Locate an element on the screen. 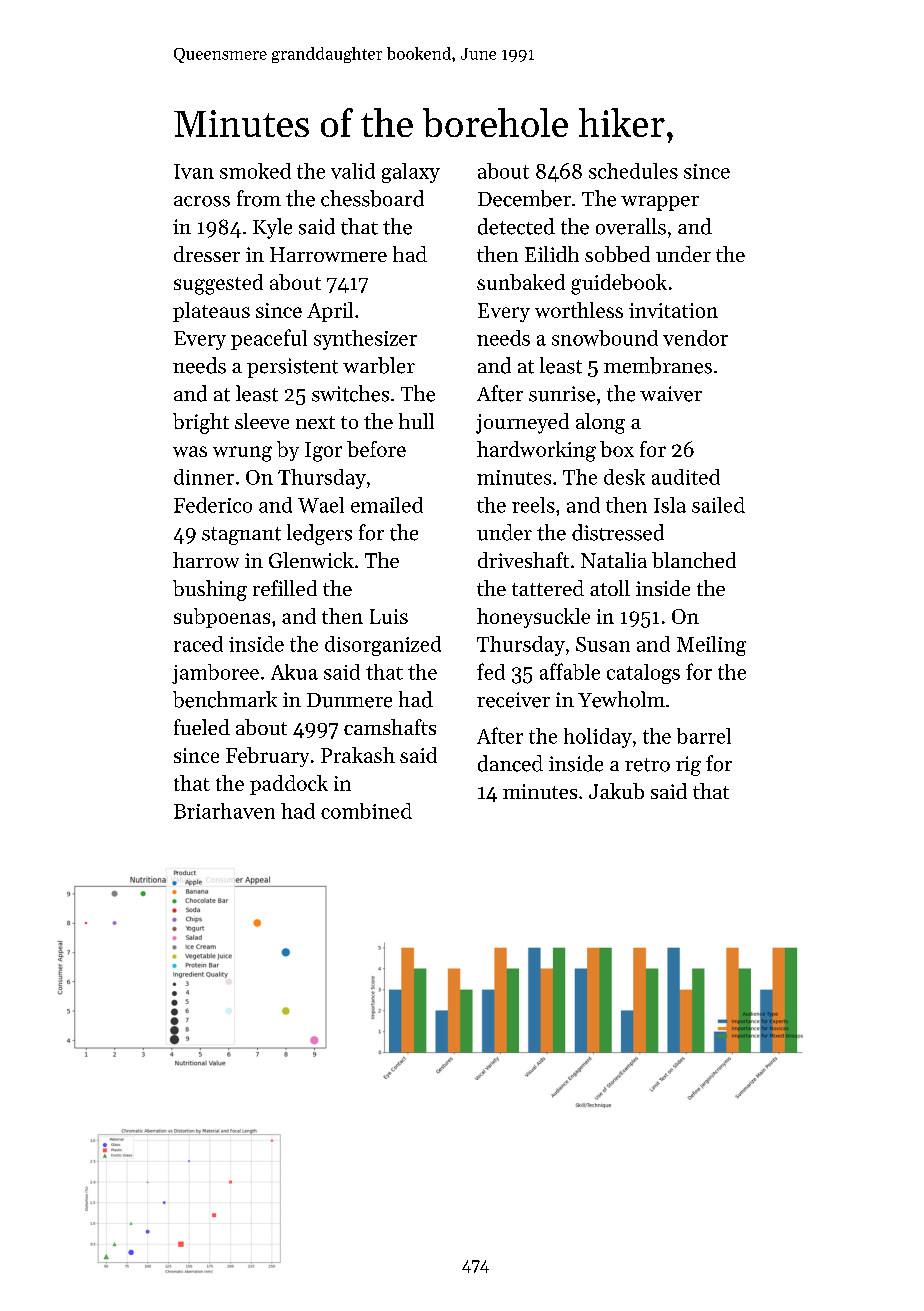  Briarhaven is located at coordinates (224, 811).
